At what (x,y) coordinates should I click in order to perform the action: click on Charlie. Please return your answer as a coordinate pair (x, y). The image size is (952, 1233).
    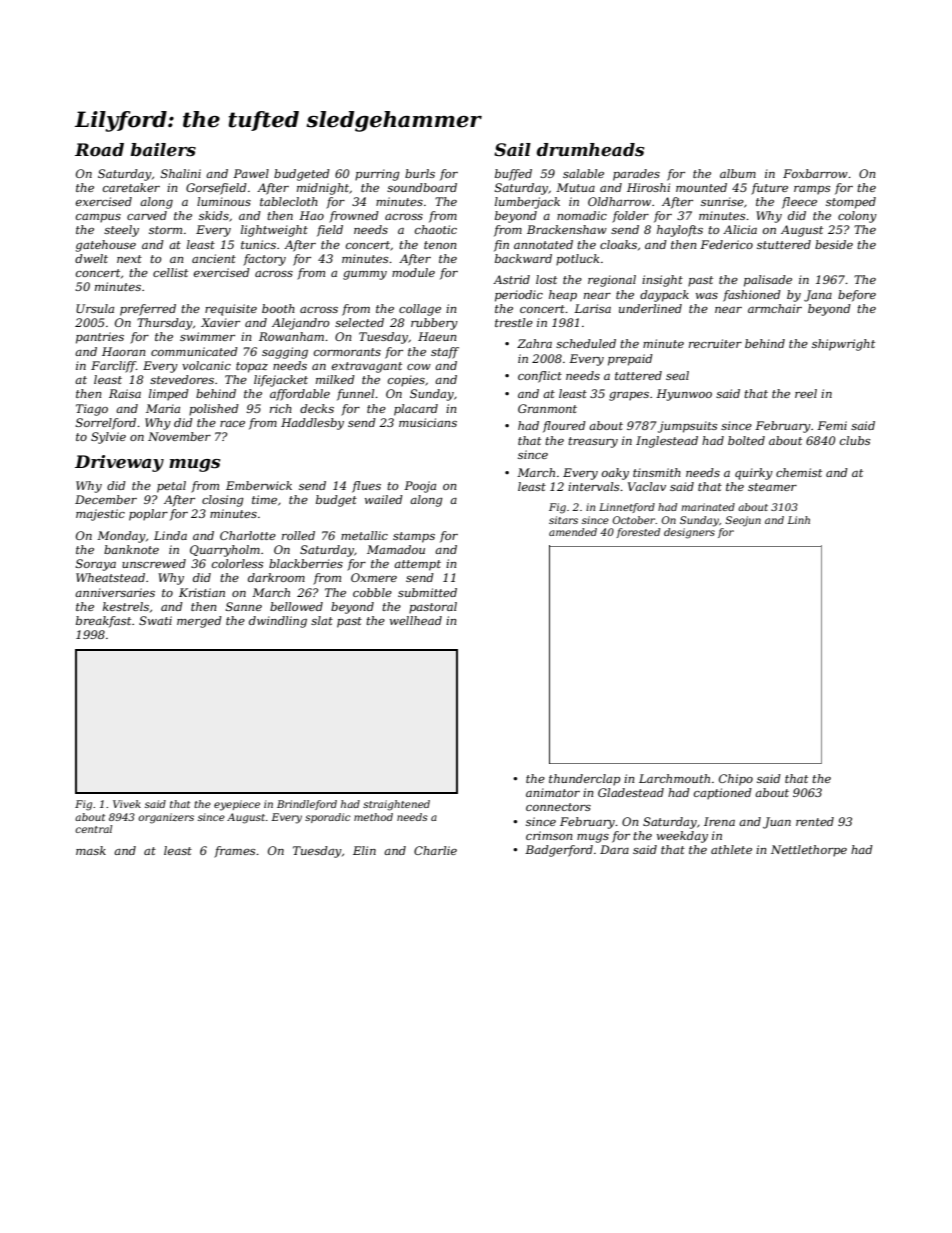
    Looking at the image, I should click on (435, 850).
